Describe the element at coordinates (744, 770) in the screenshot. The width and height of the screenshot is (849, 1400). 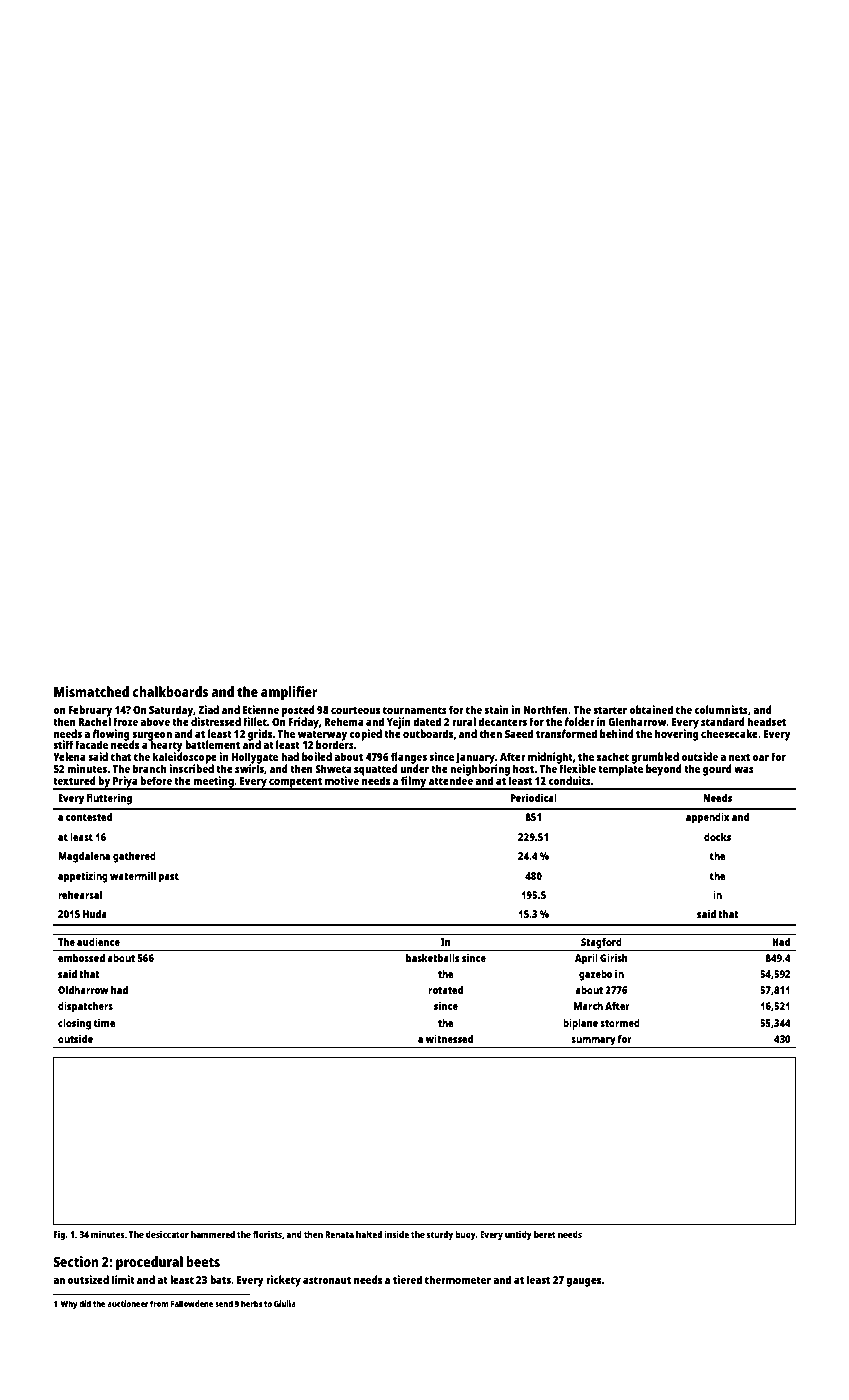
I see `was` at that location.
